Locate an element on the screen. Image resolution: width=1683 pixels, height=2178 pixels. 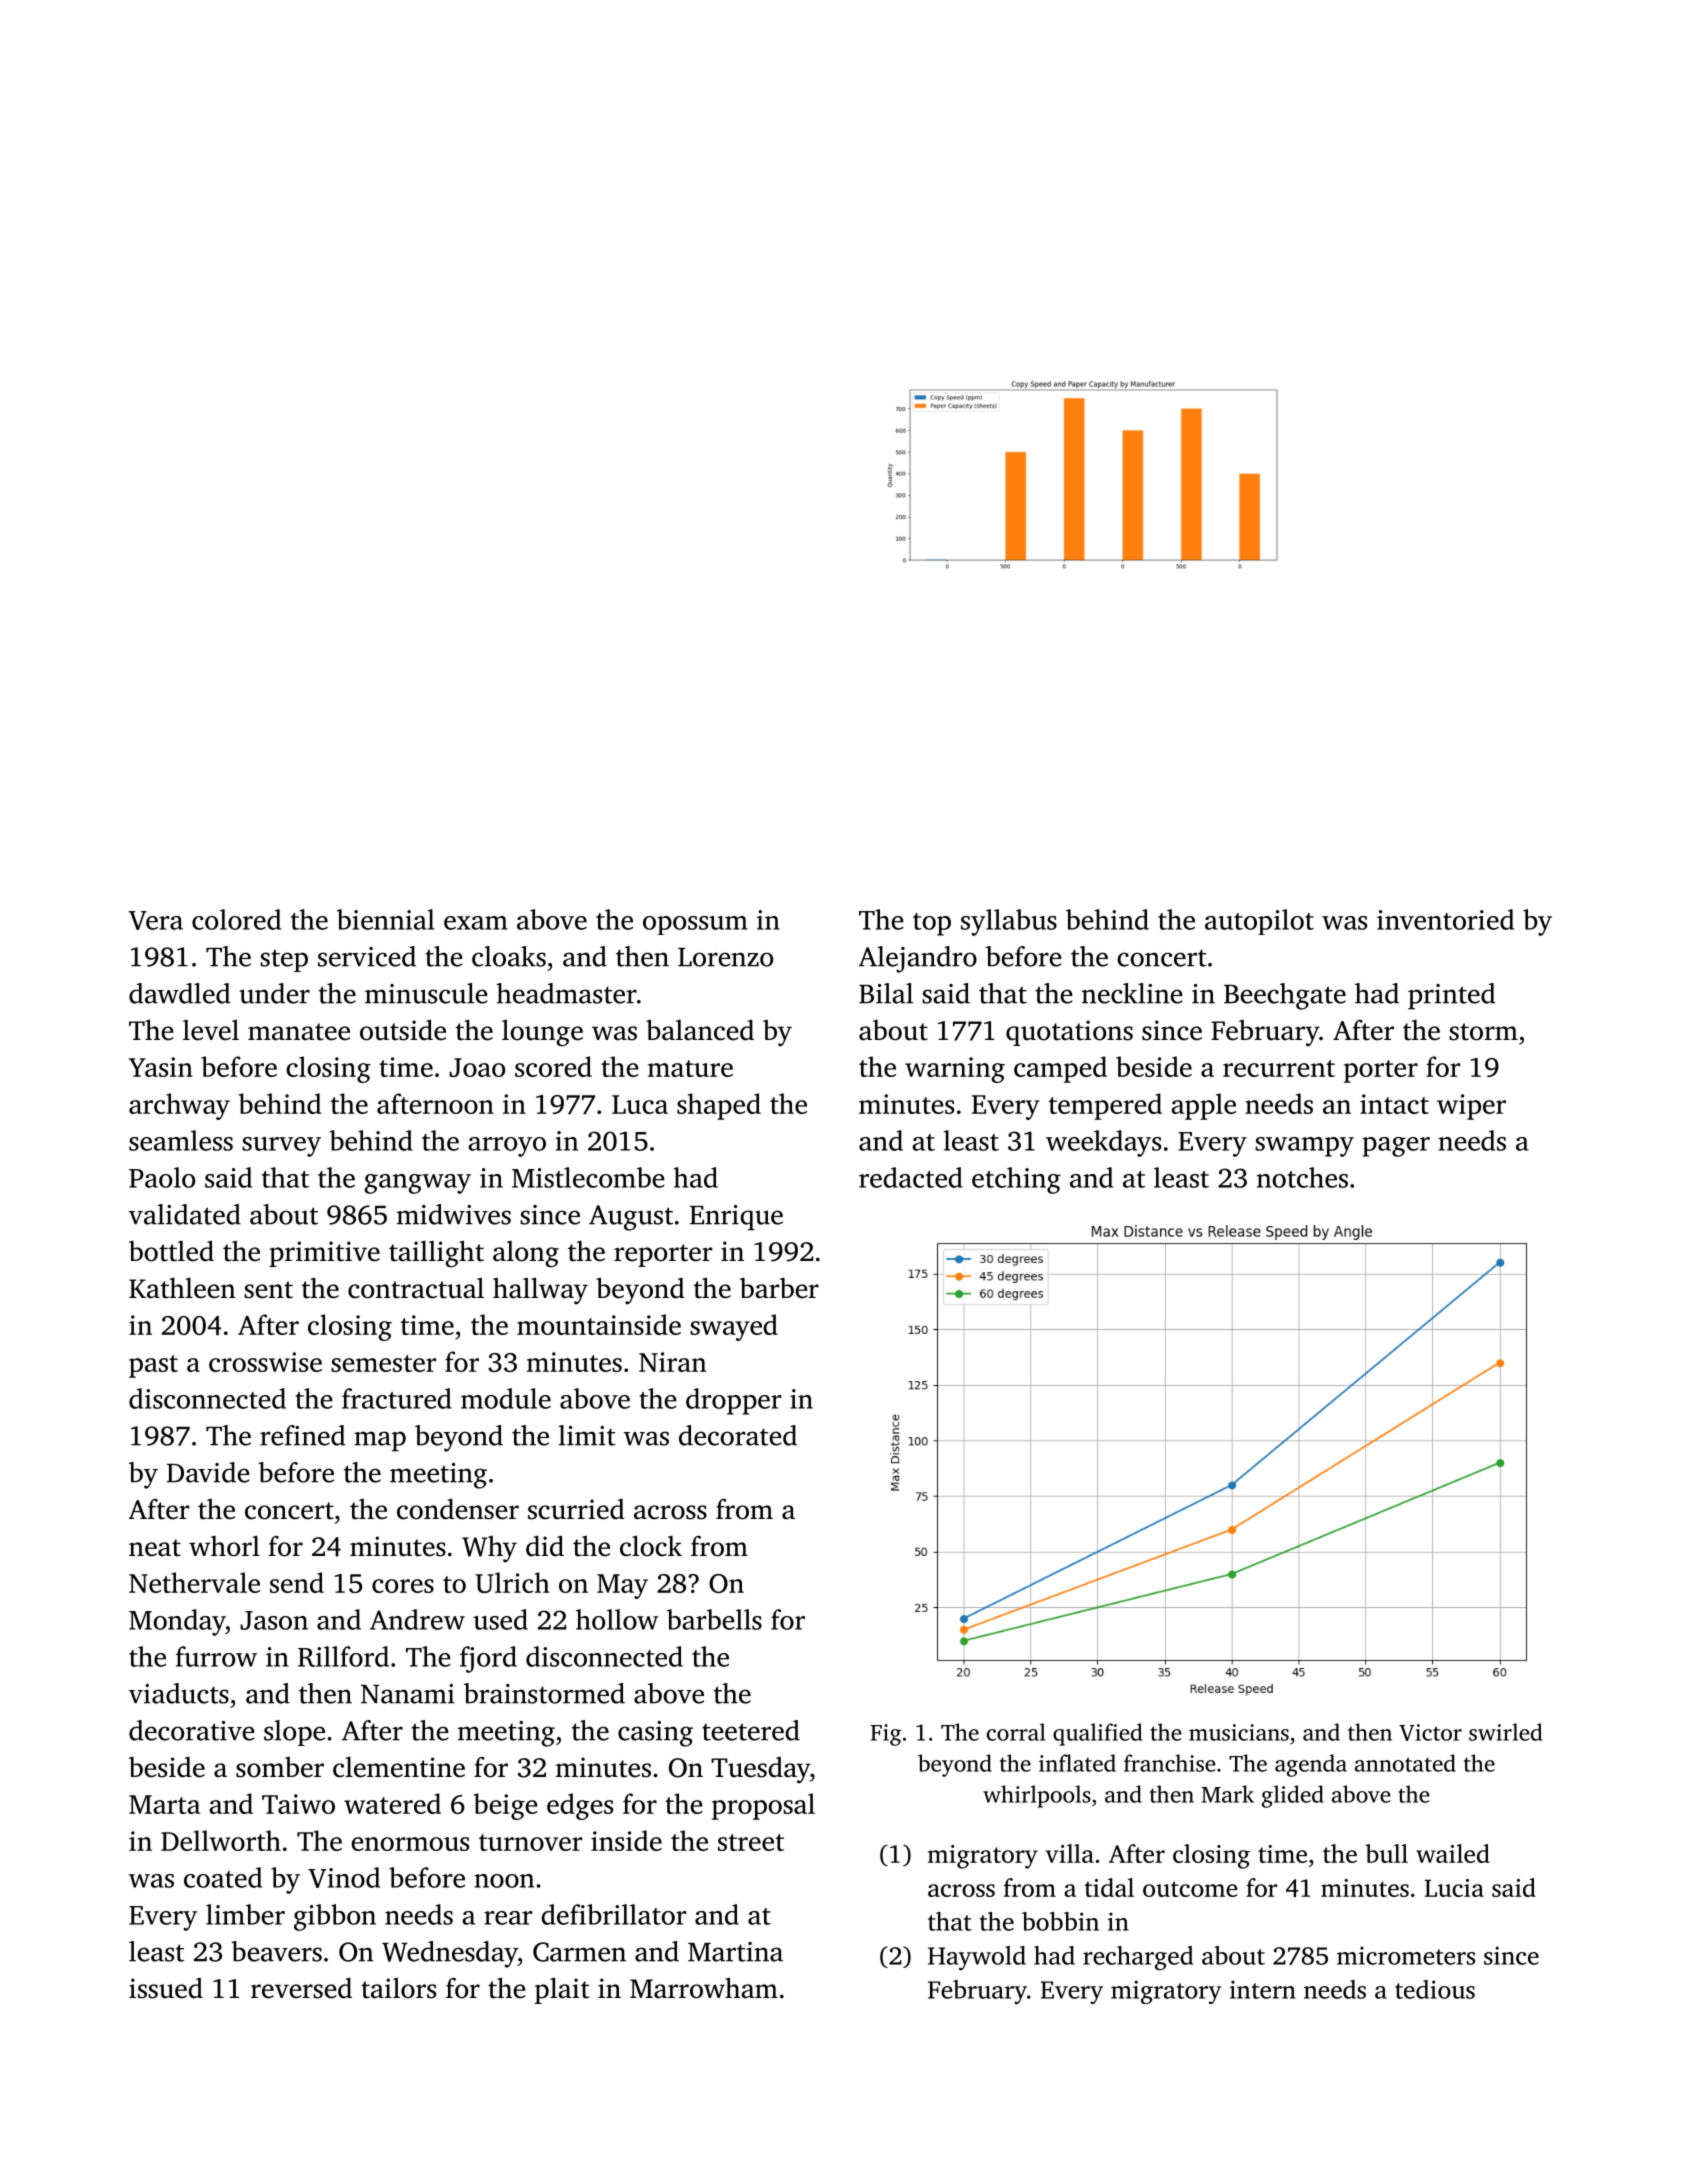
reversed is located at coordinates (301, 1988).
